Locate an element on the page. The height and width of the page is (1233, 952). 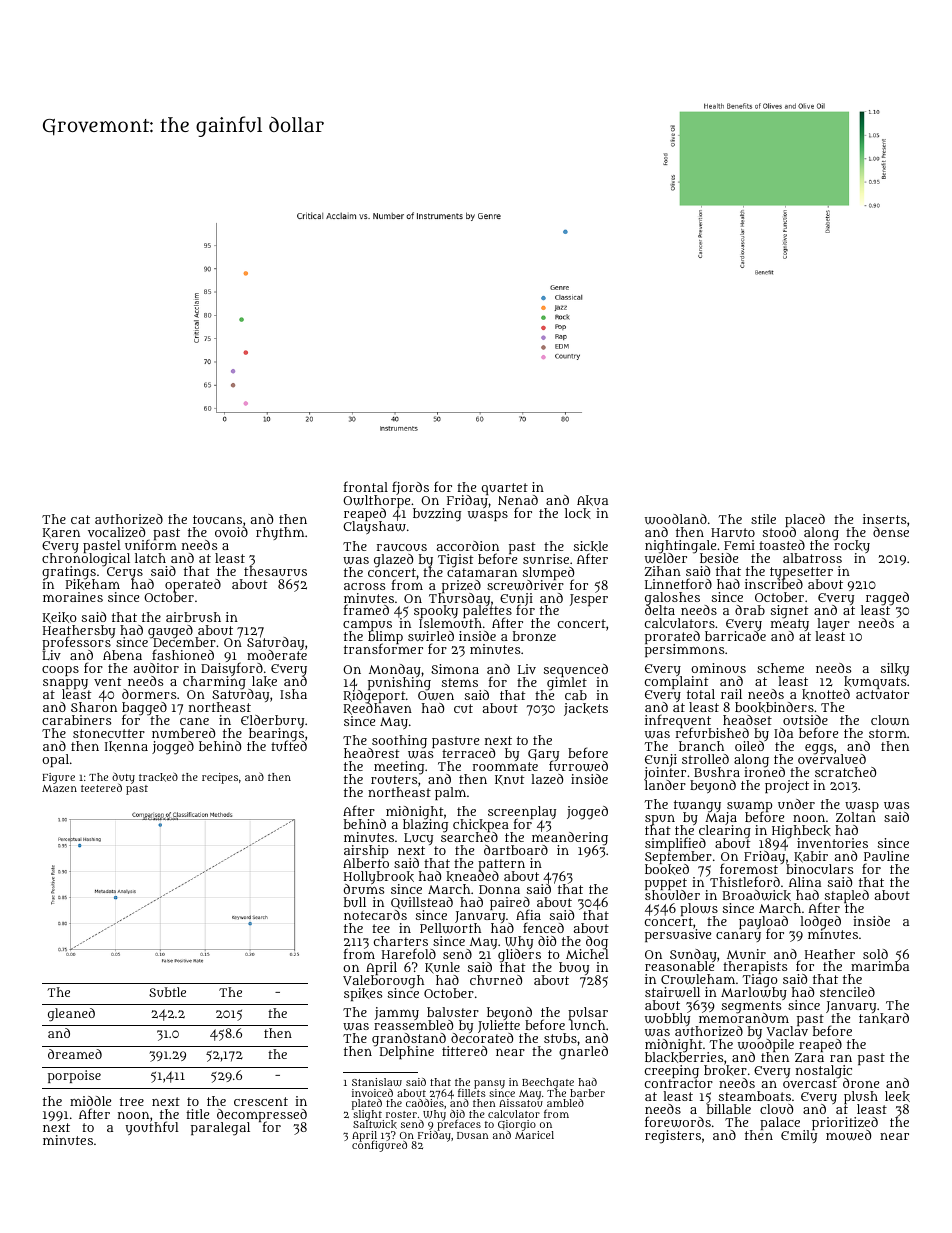
dog is located at coordinates (597, 943).
